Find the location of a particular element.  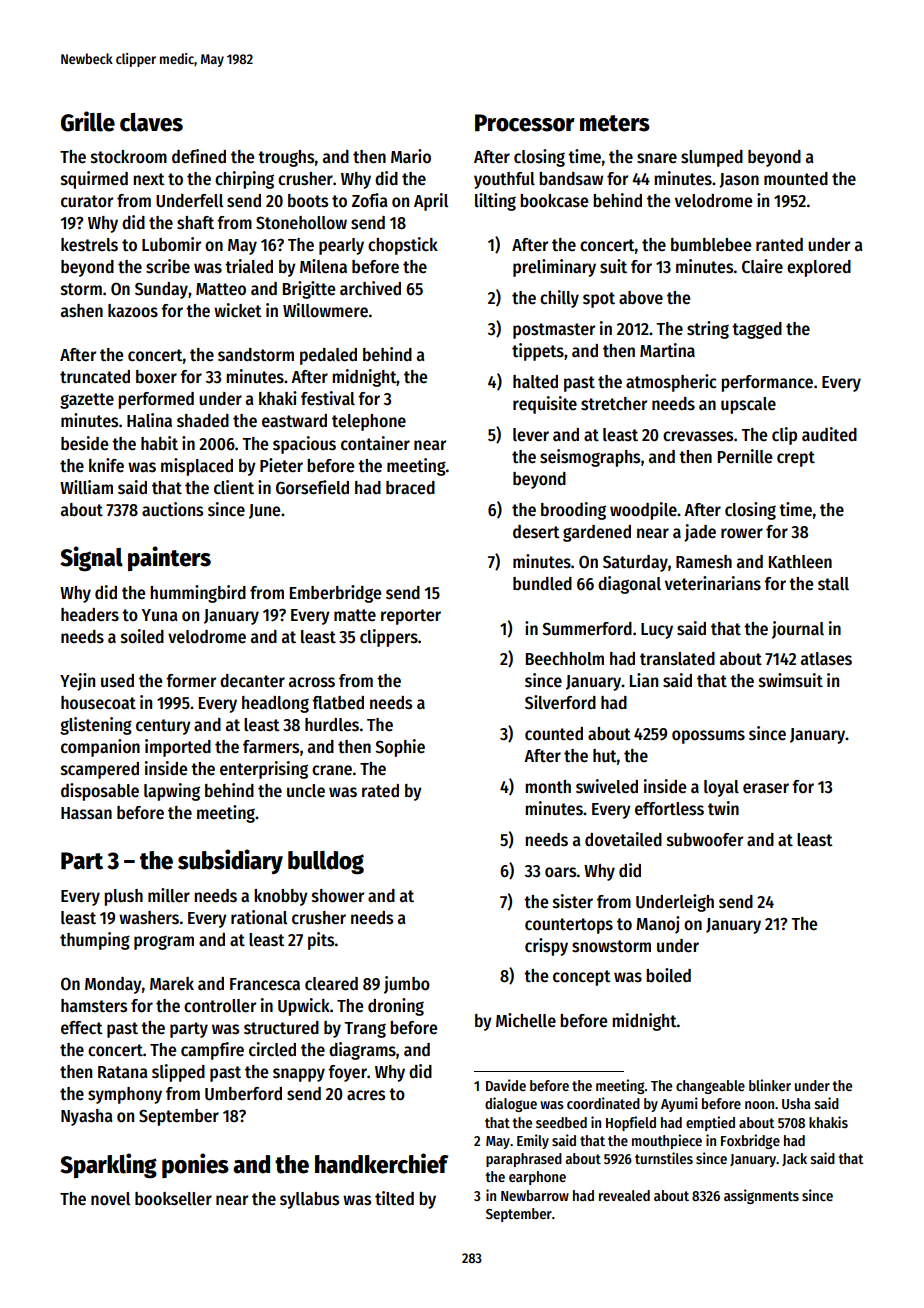

ponies is located at coordinates (195, 1165).
